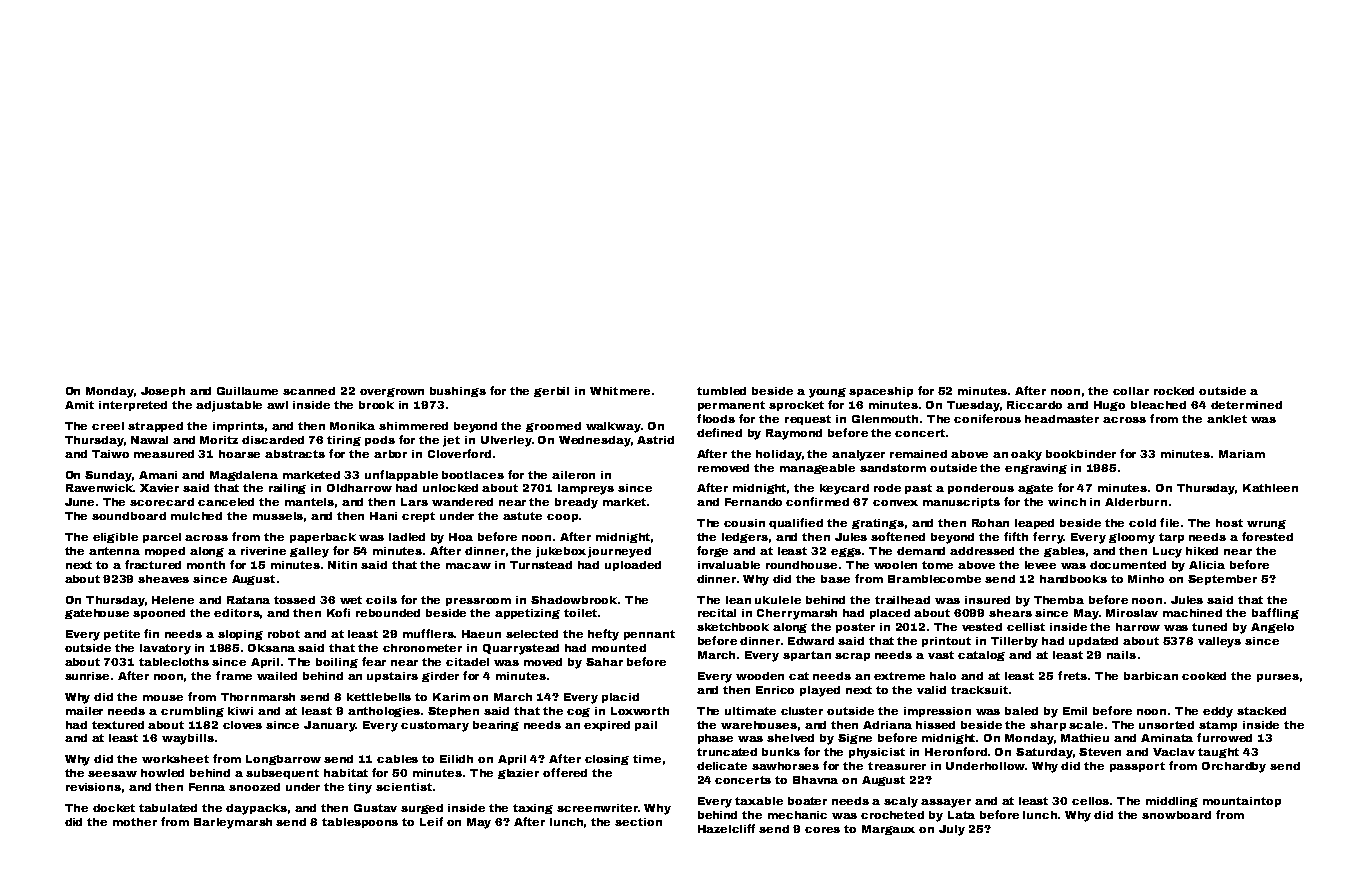 The width and height of the screenshot is (1372, 887). What do you see at coordinates (1081, 454) in the screenshot?
I see `bookbinder` at bounding box center [1081, 454].
